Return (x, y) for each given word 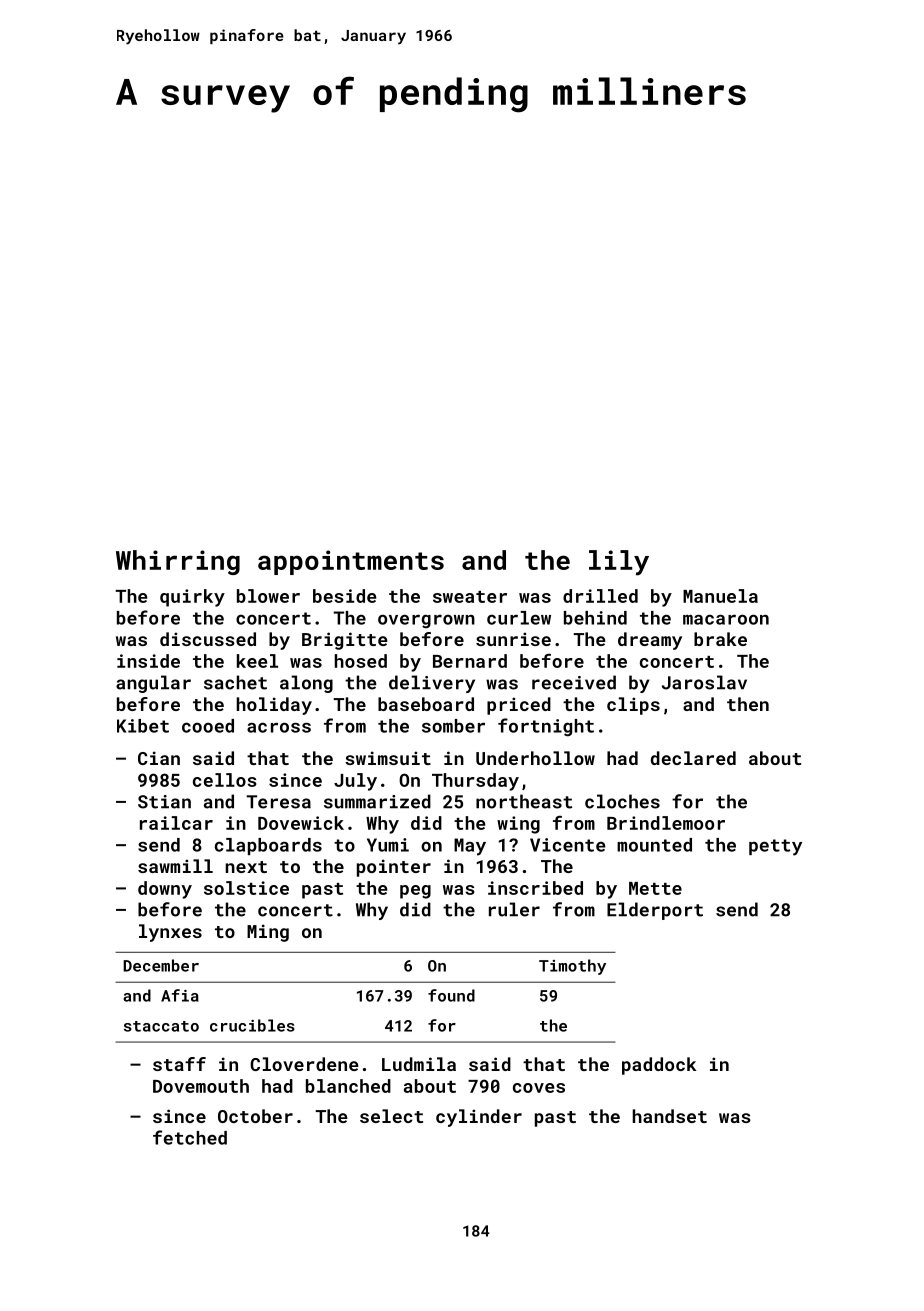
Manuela (720, 596)
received (574, 682)
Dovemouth (201, 1086)
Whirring (178, 562)
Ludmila (419, 1064)
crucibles (252, 1025)
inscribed (535, 888)
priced (519, 706)
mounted (654, 845)
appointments (351, 562)
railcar (176, 823)
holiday (274, 706)
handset (670, 1116)
